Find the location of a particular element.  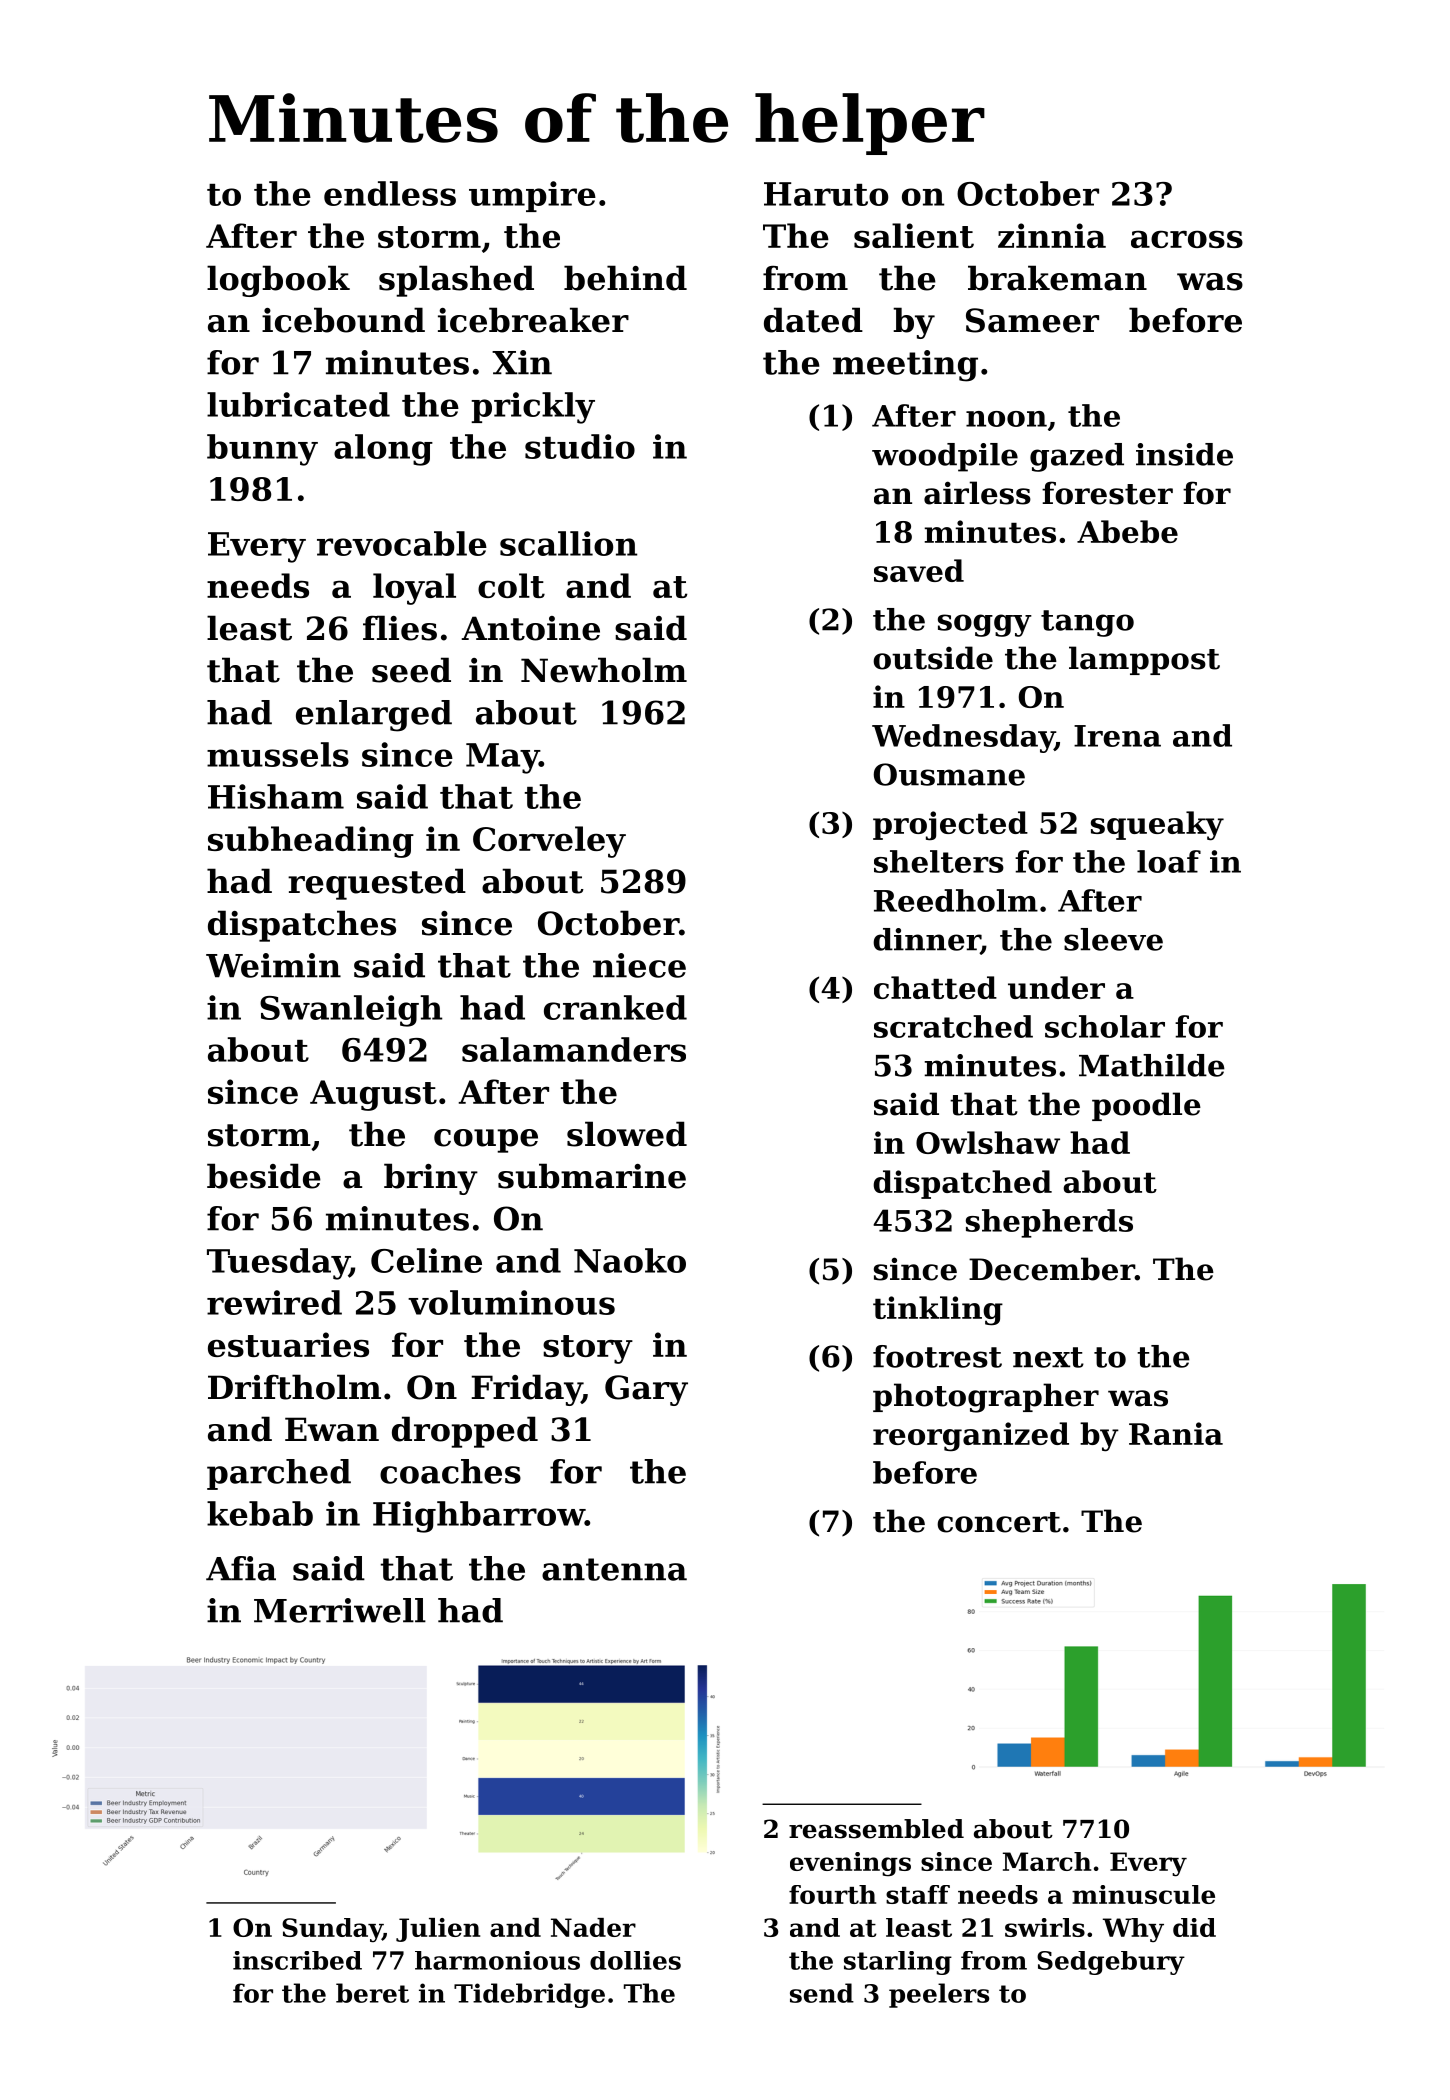

Nader is located at coordinates (593, 1927).
